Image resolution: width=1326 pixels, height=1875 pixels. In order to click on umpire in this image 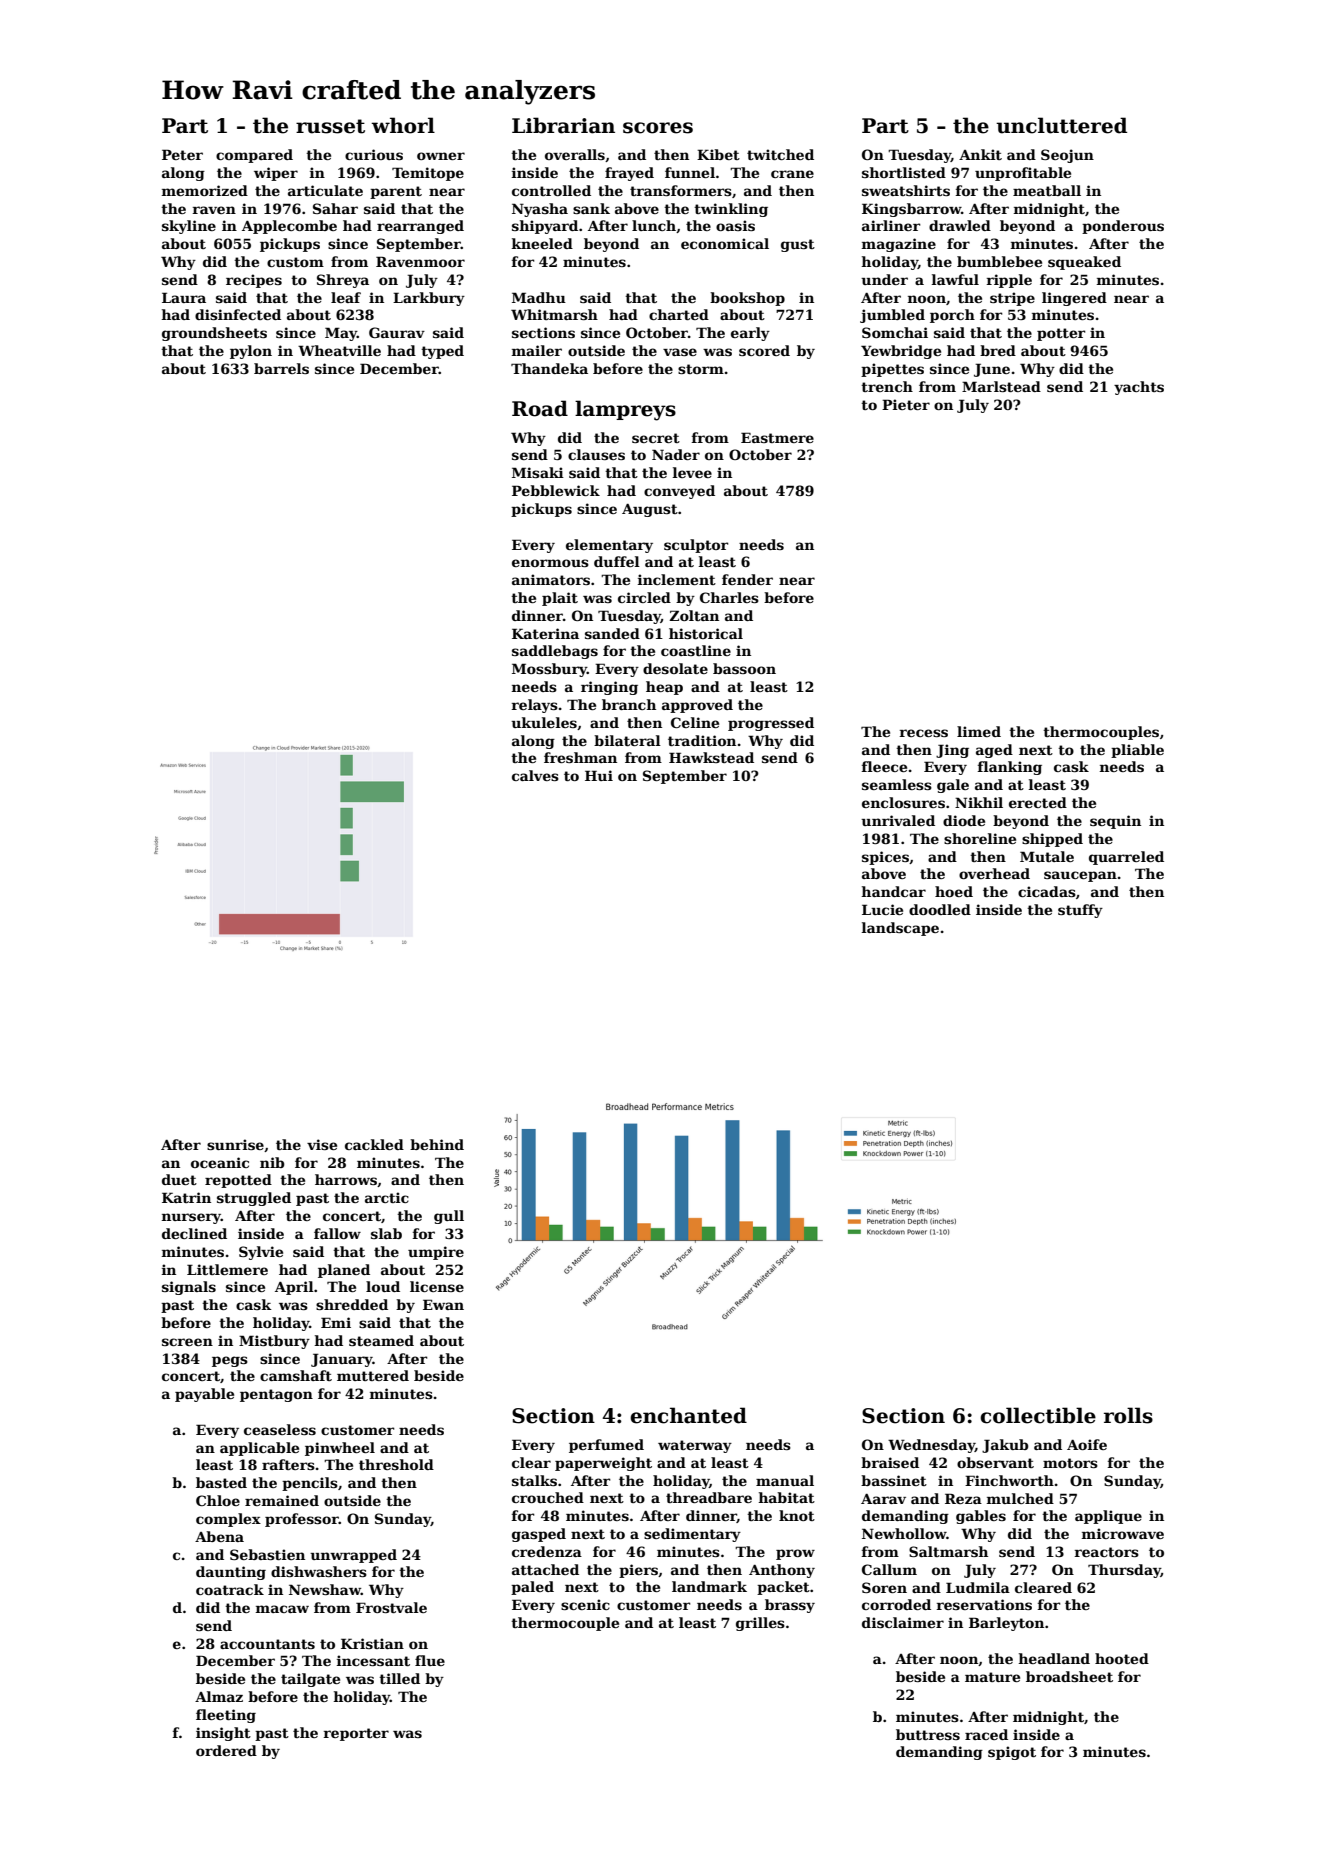, I will do `click(436, 1253)`.
